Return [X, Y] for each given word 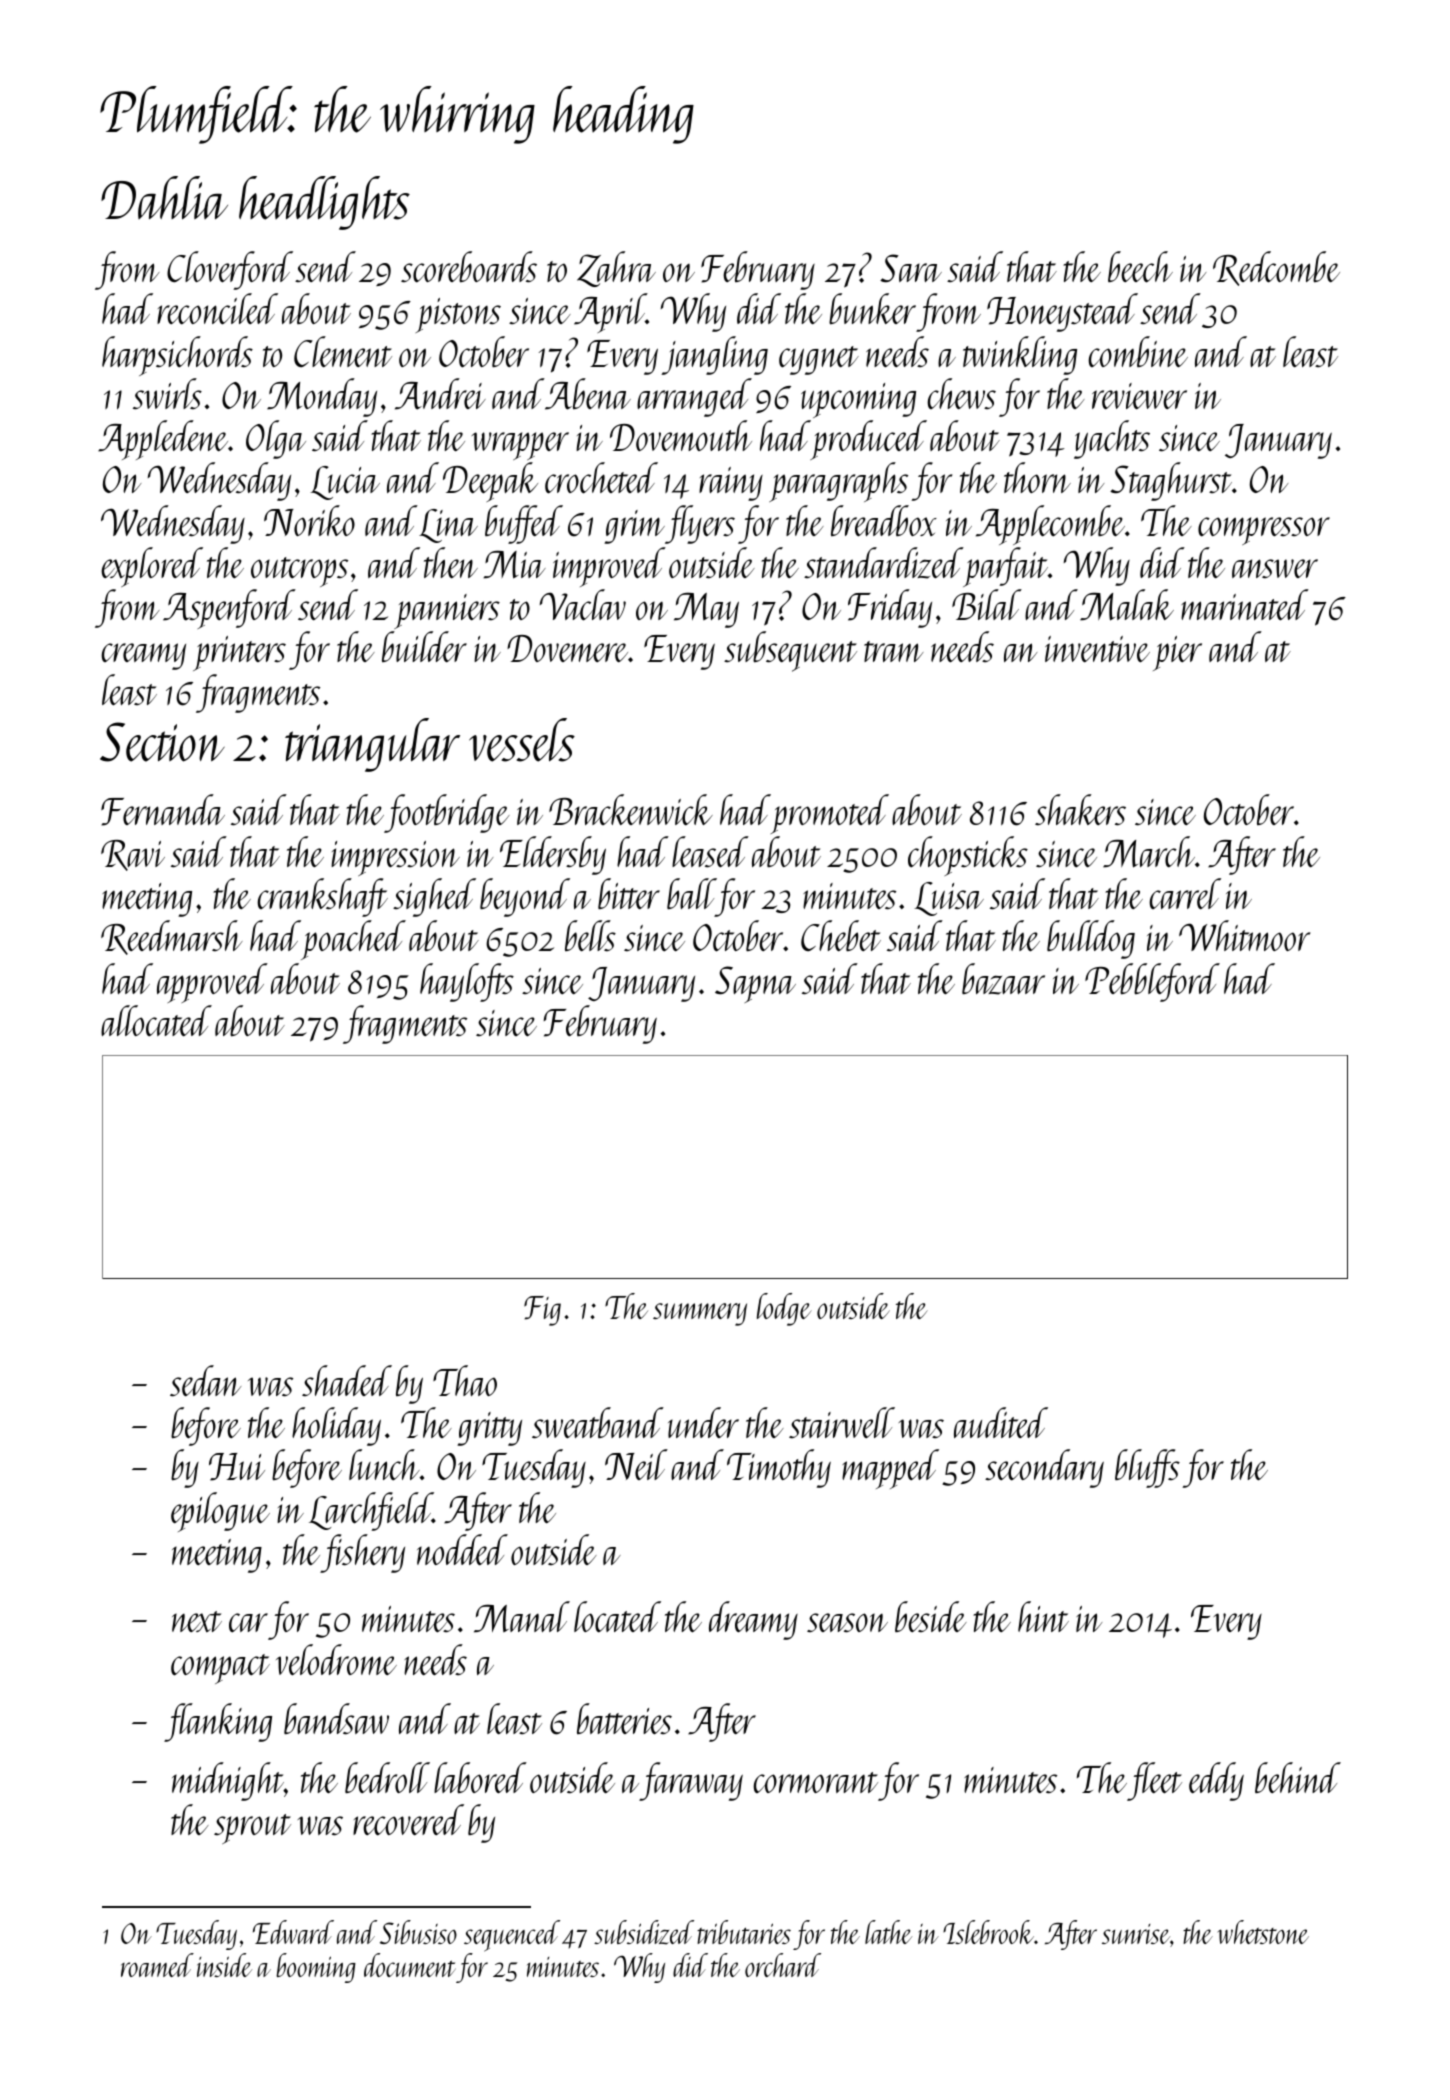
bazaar [1003, 979]
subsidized [644, 1932]
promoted [830, 814]
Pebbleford [1152, 982]
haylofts [467, 982]
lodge [784, 1309]
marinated [1245, 604]
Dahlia [164, 197]
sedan [205, 1381]
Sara [911, 268]
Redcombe [1276, 268]
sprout [252, 1829]
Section [162, 742]
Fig [542, 1311]
